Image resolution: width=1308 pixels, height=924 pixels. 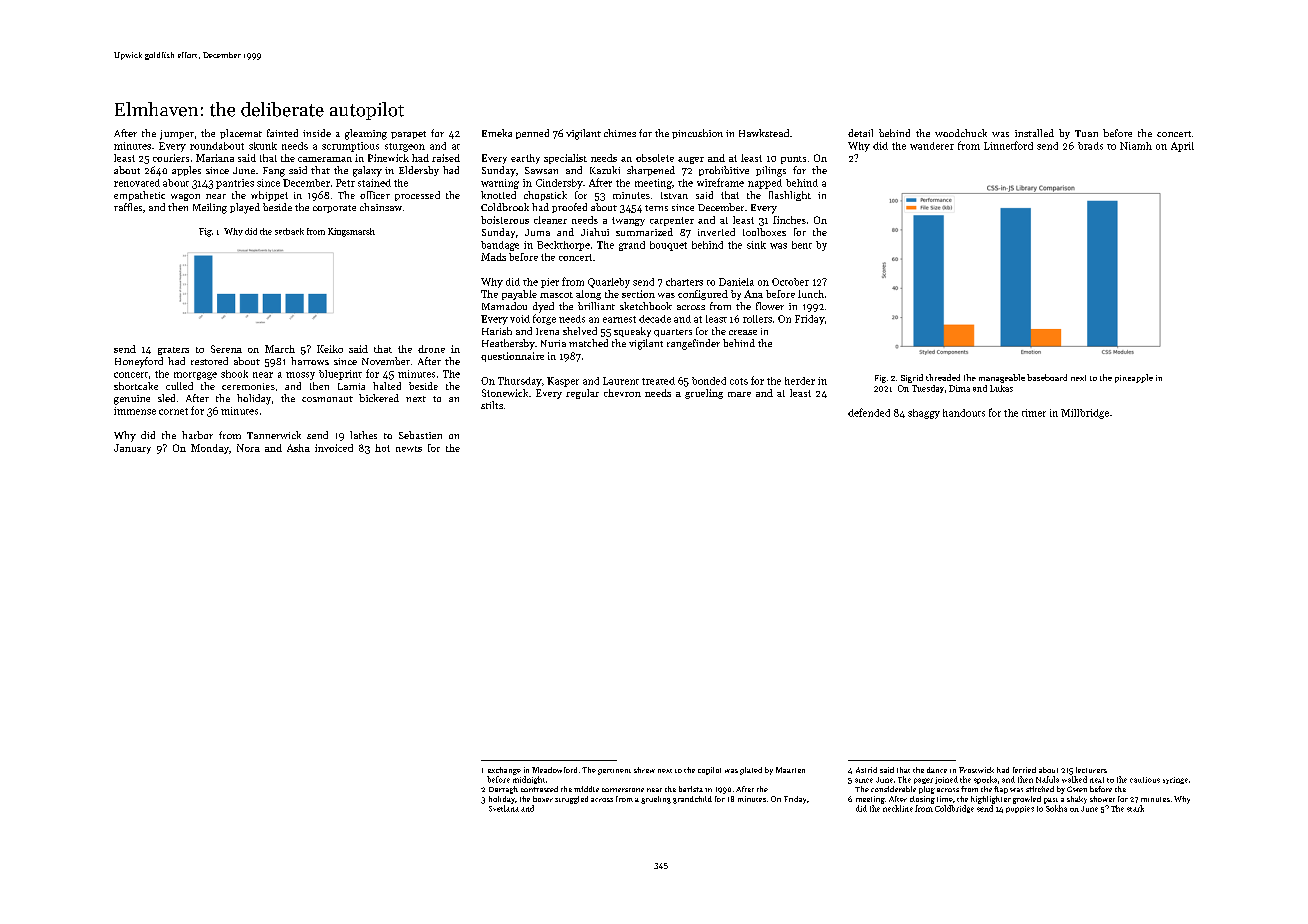 I want to click on Tuan, so click(x=1086, y=133).
